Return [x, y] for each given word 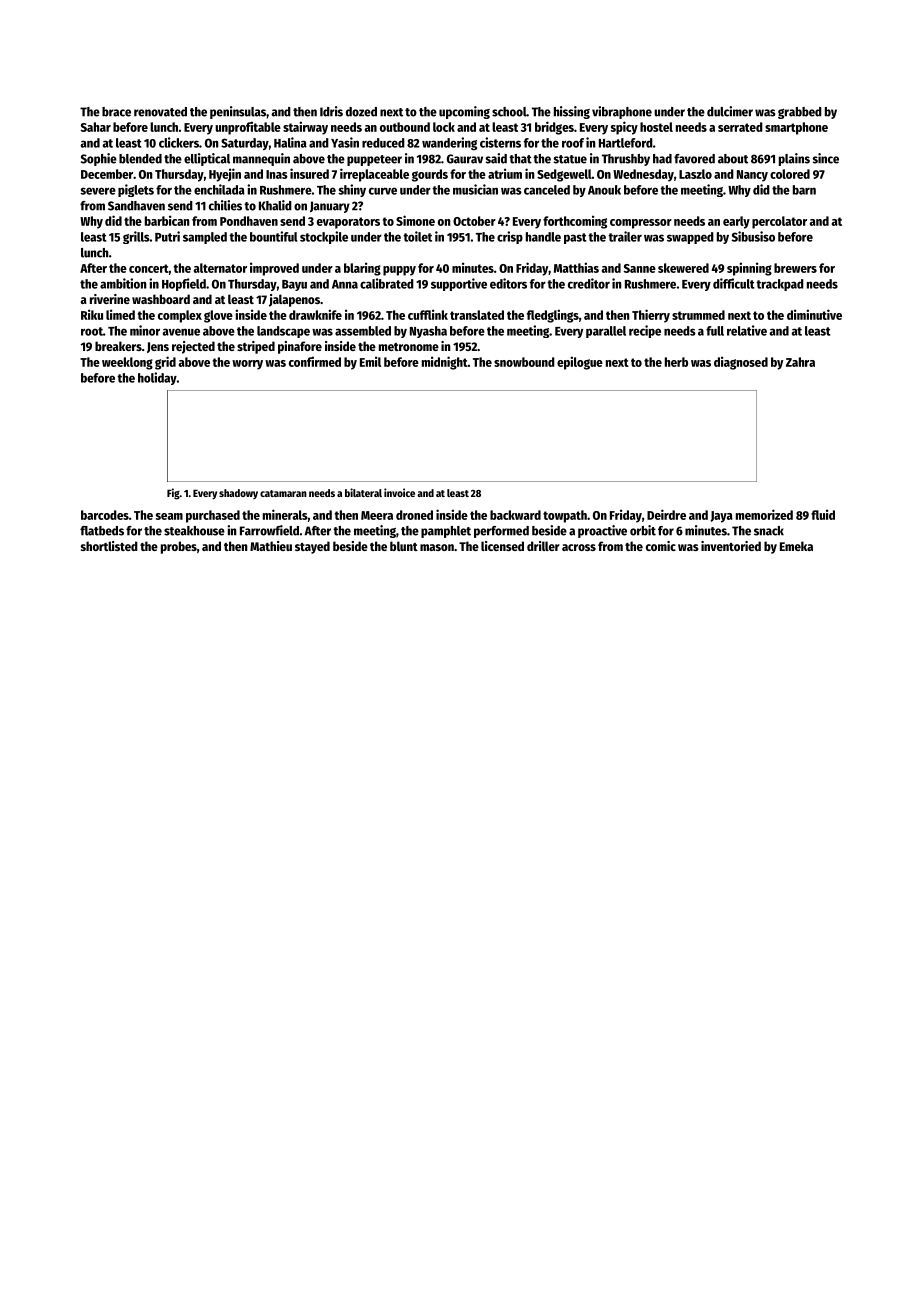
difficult [734, 283]
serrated [740, 127]
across [579, 547]
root [92, 331]
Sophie [99, 159]
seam [169, 516]
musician [475, 189]
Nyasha [428, 332]
